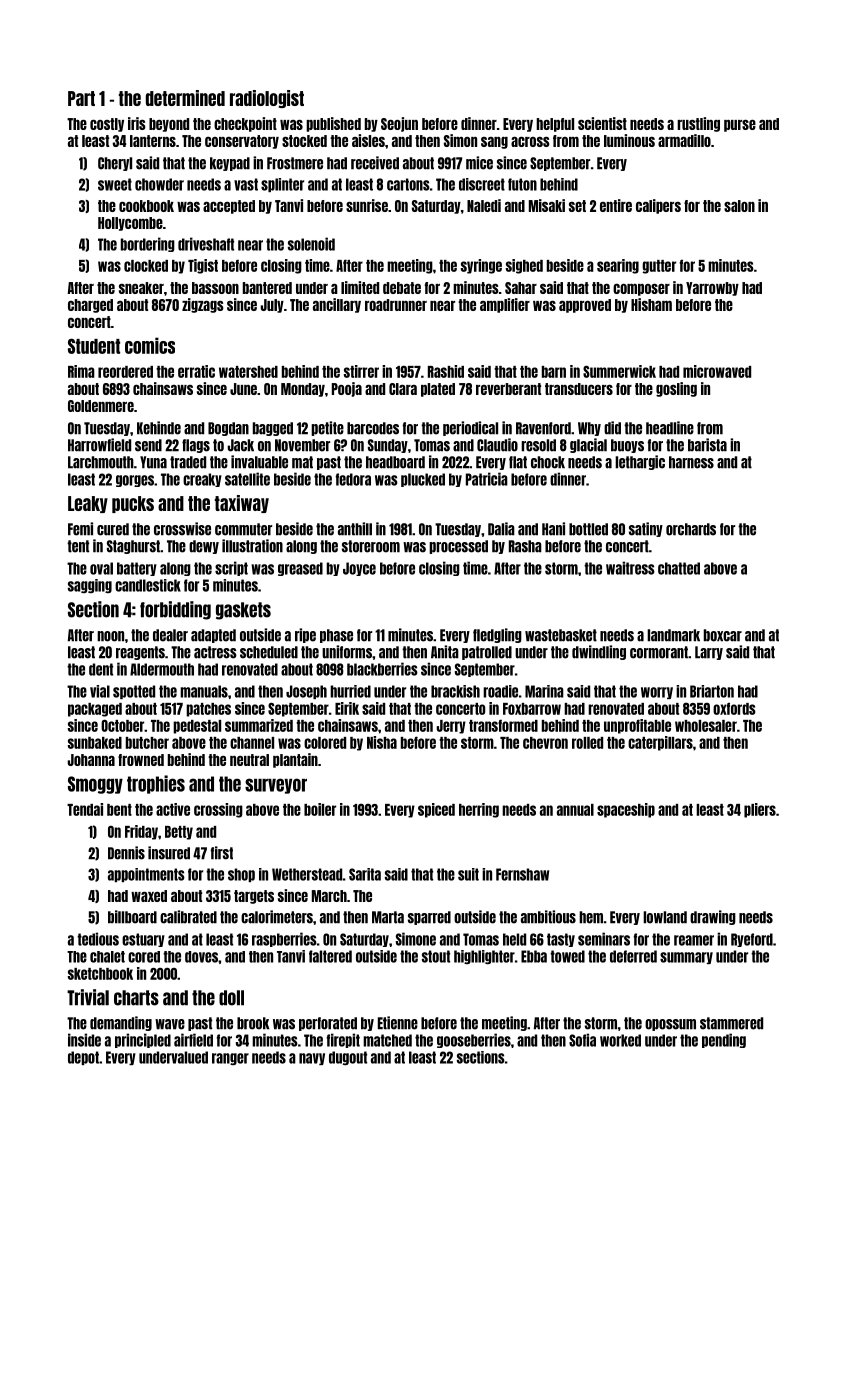 This screenshot has width=849, height=1400. I want to click on determined, so click(185, 98).
